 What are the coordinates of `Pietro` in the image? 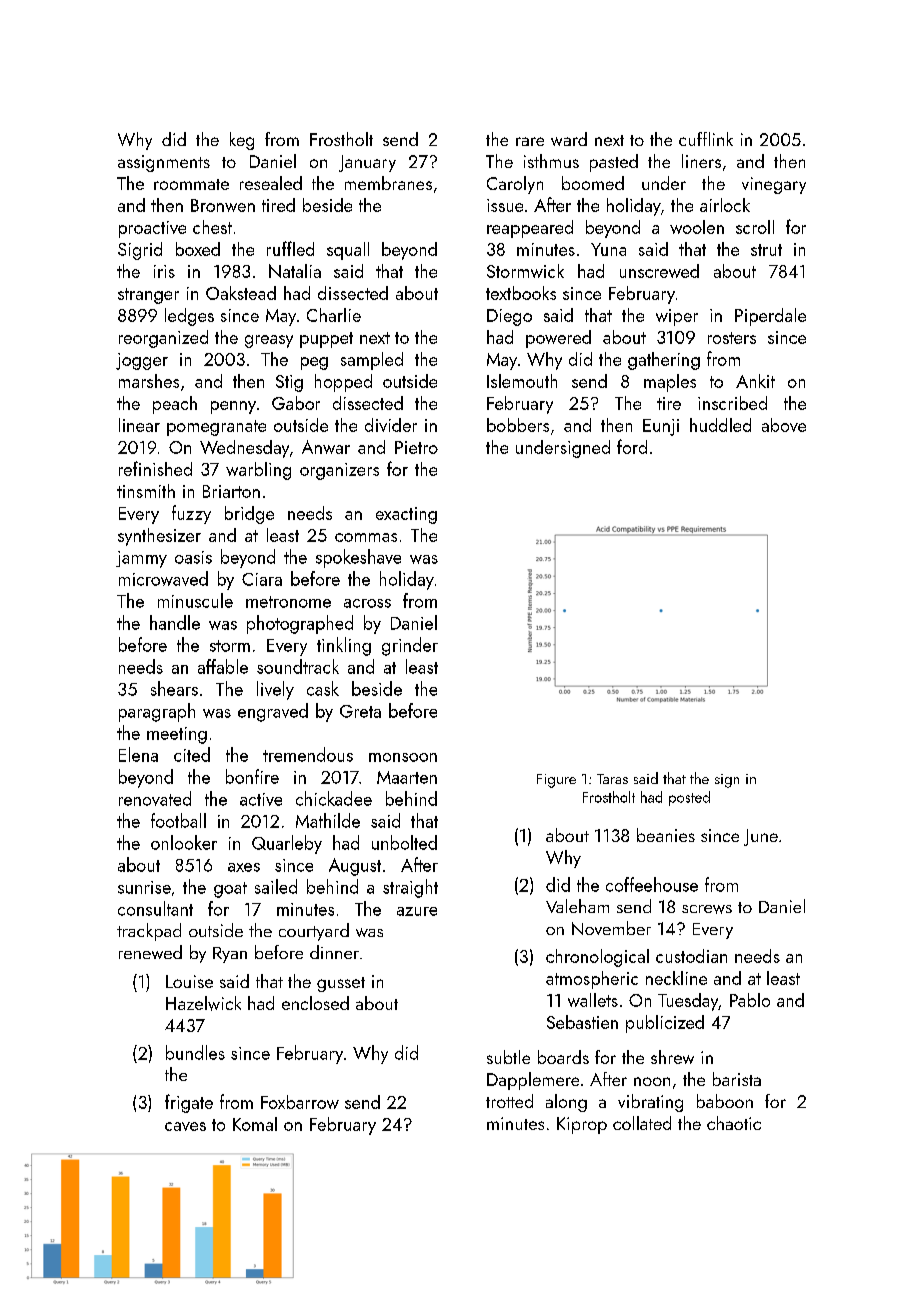 It's located at (416, 447).
